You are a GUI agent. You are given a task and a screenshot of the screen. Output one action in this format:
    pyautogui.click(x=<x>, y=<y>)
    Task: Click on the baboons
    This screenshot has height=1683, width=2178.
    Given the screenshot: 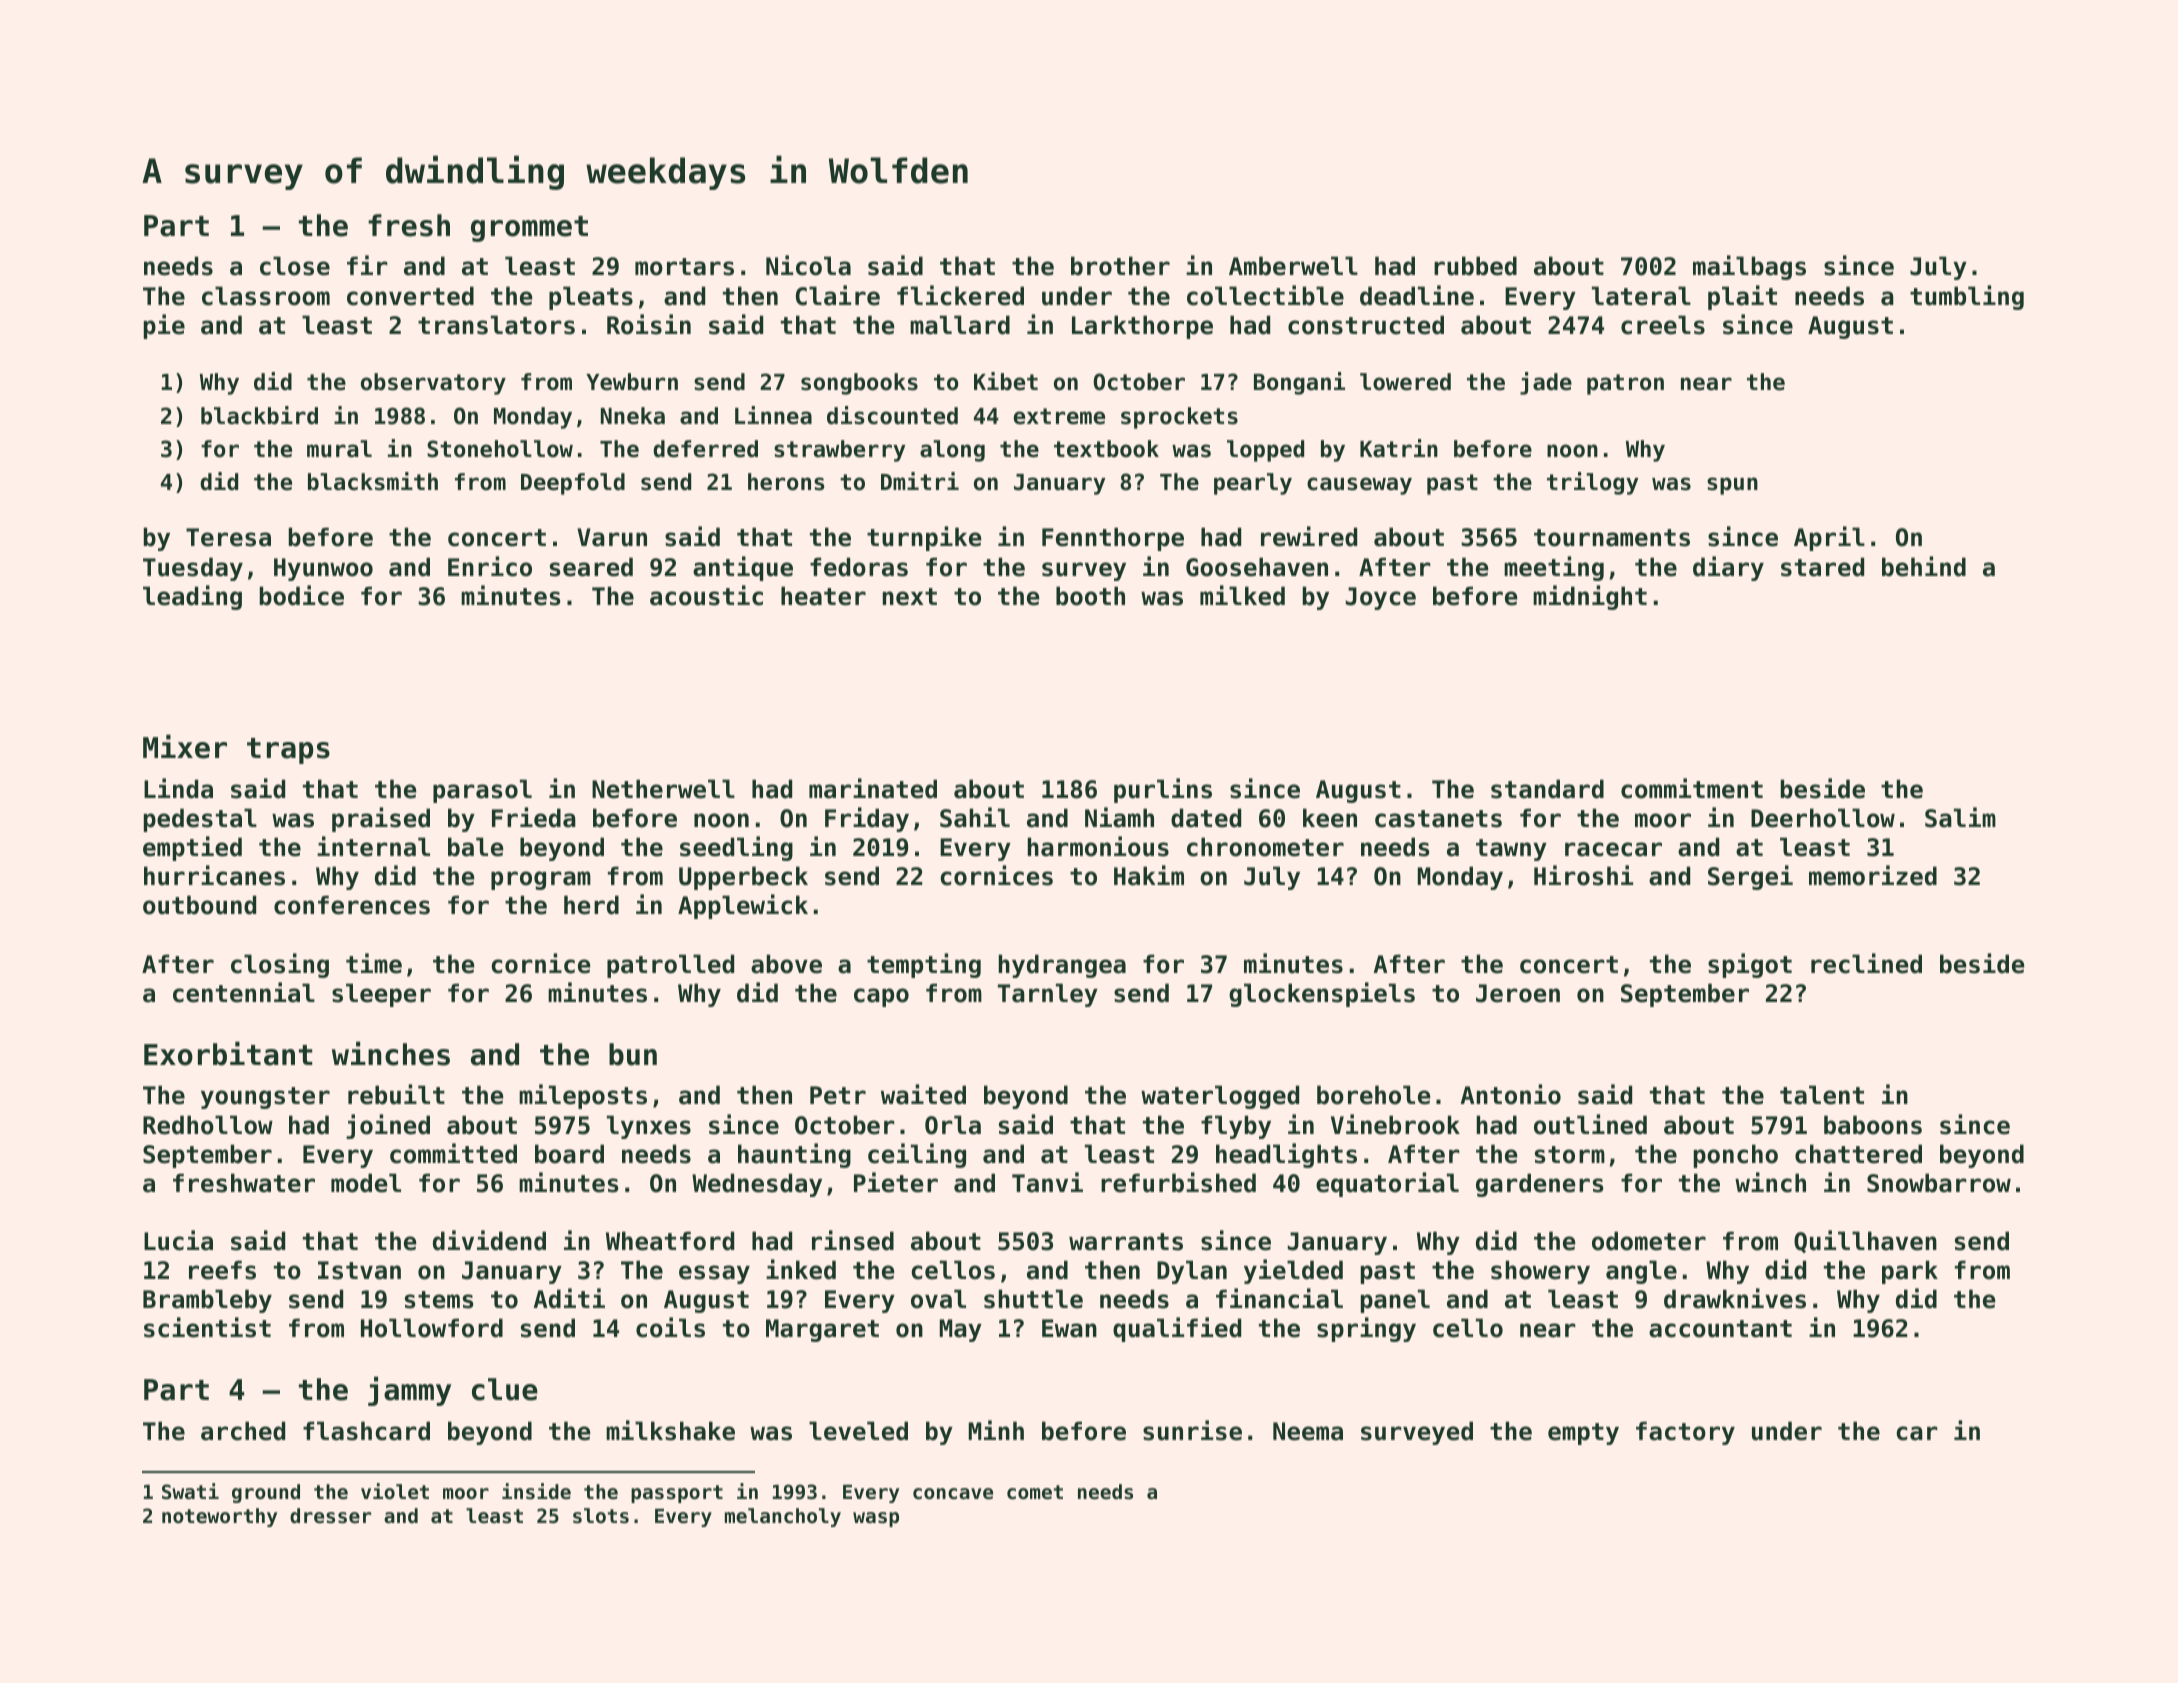 What is the action you would take?
    pyautogui.click(x=1873, y=1125)
